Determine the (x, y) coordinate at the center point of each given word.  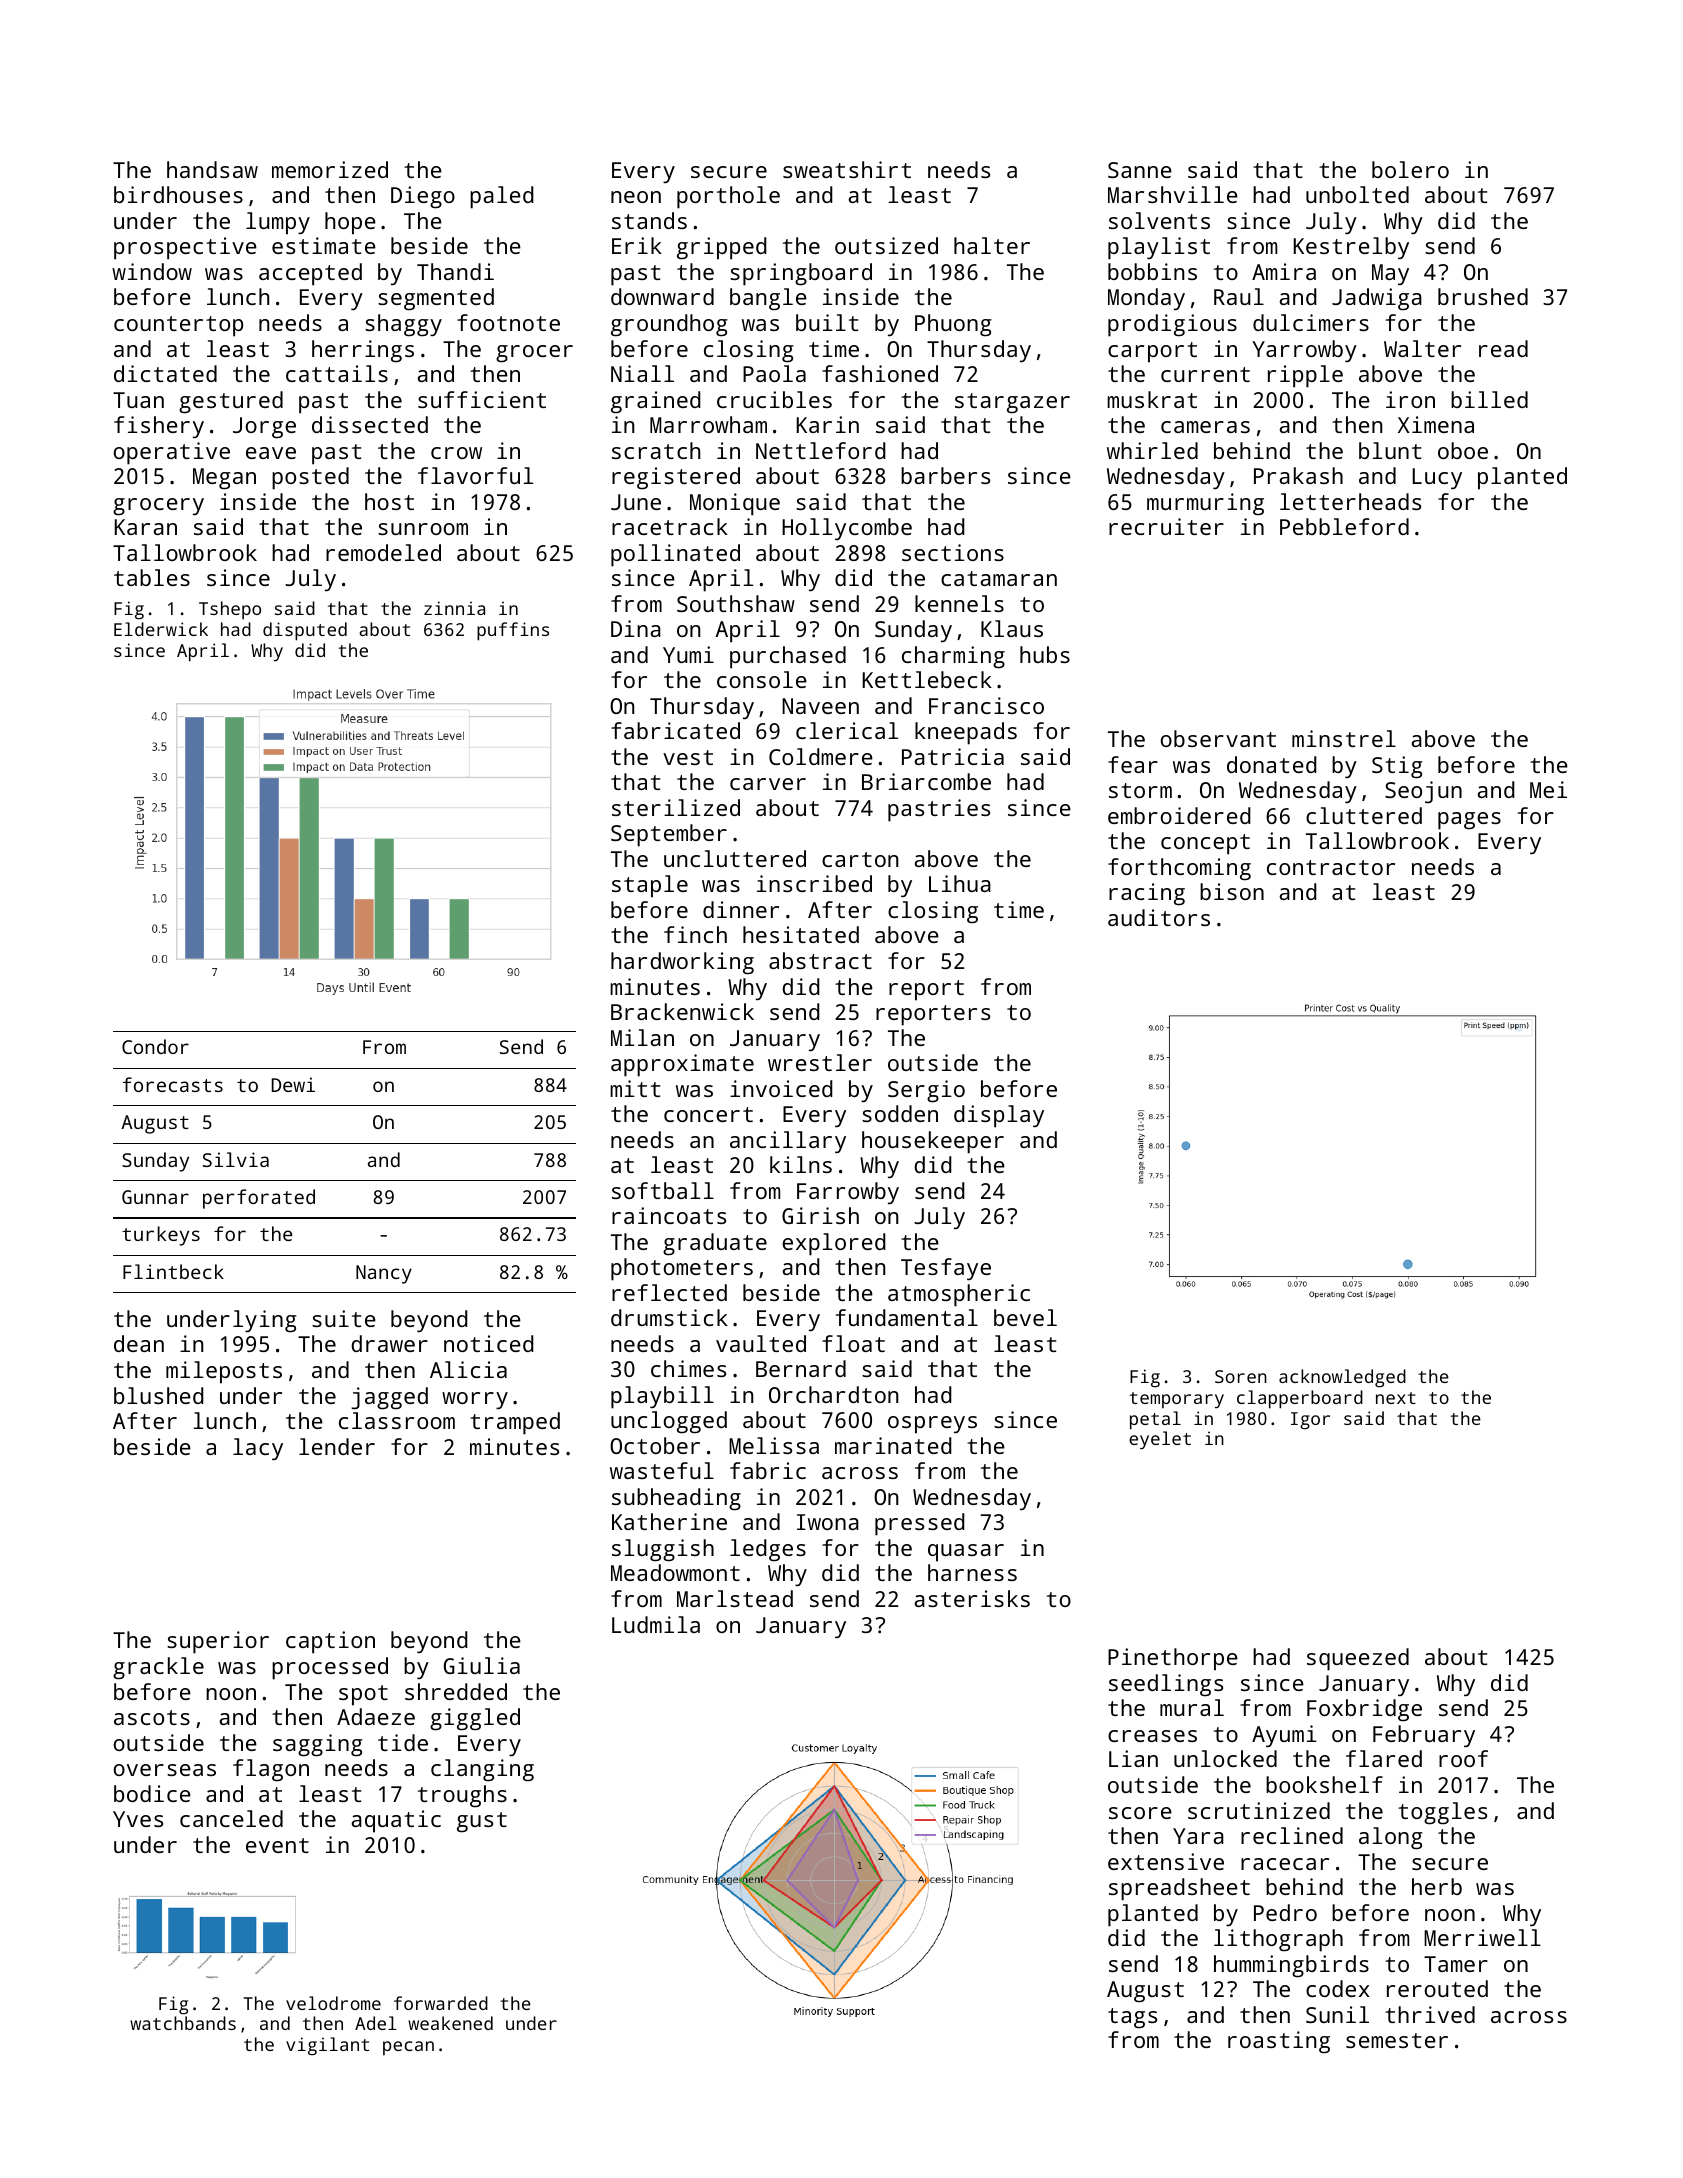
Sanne (1140, 170)
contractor (1331, 867)
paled (502, 197)
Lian (1133, 1758)
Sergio (926, 1091)
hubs (1045, 654)
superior (218, 1642)
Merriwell (1482, 1937)
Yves (138, 1819)
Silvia (236, 1159)
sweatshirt (847, 169)
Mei (1548, 789)
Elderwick (161, 629)
